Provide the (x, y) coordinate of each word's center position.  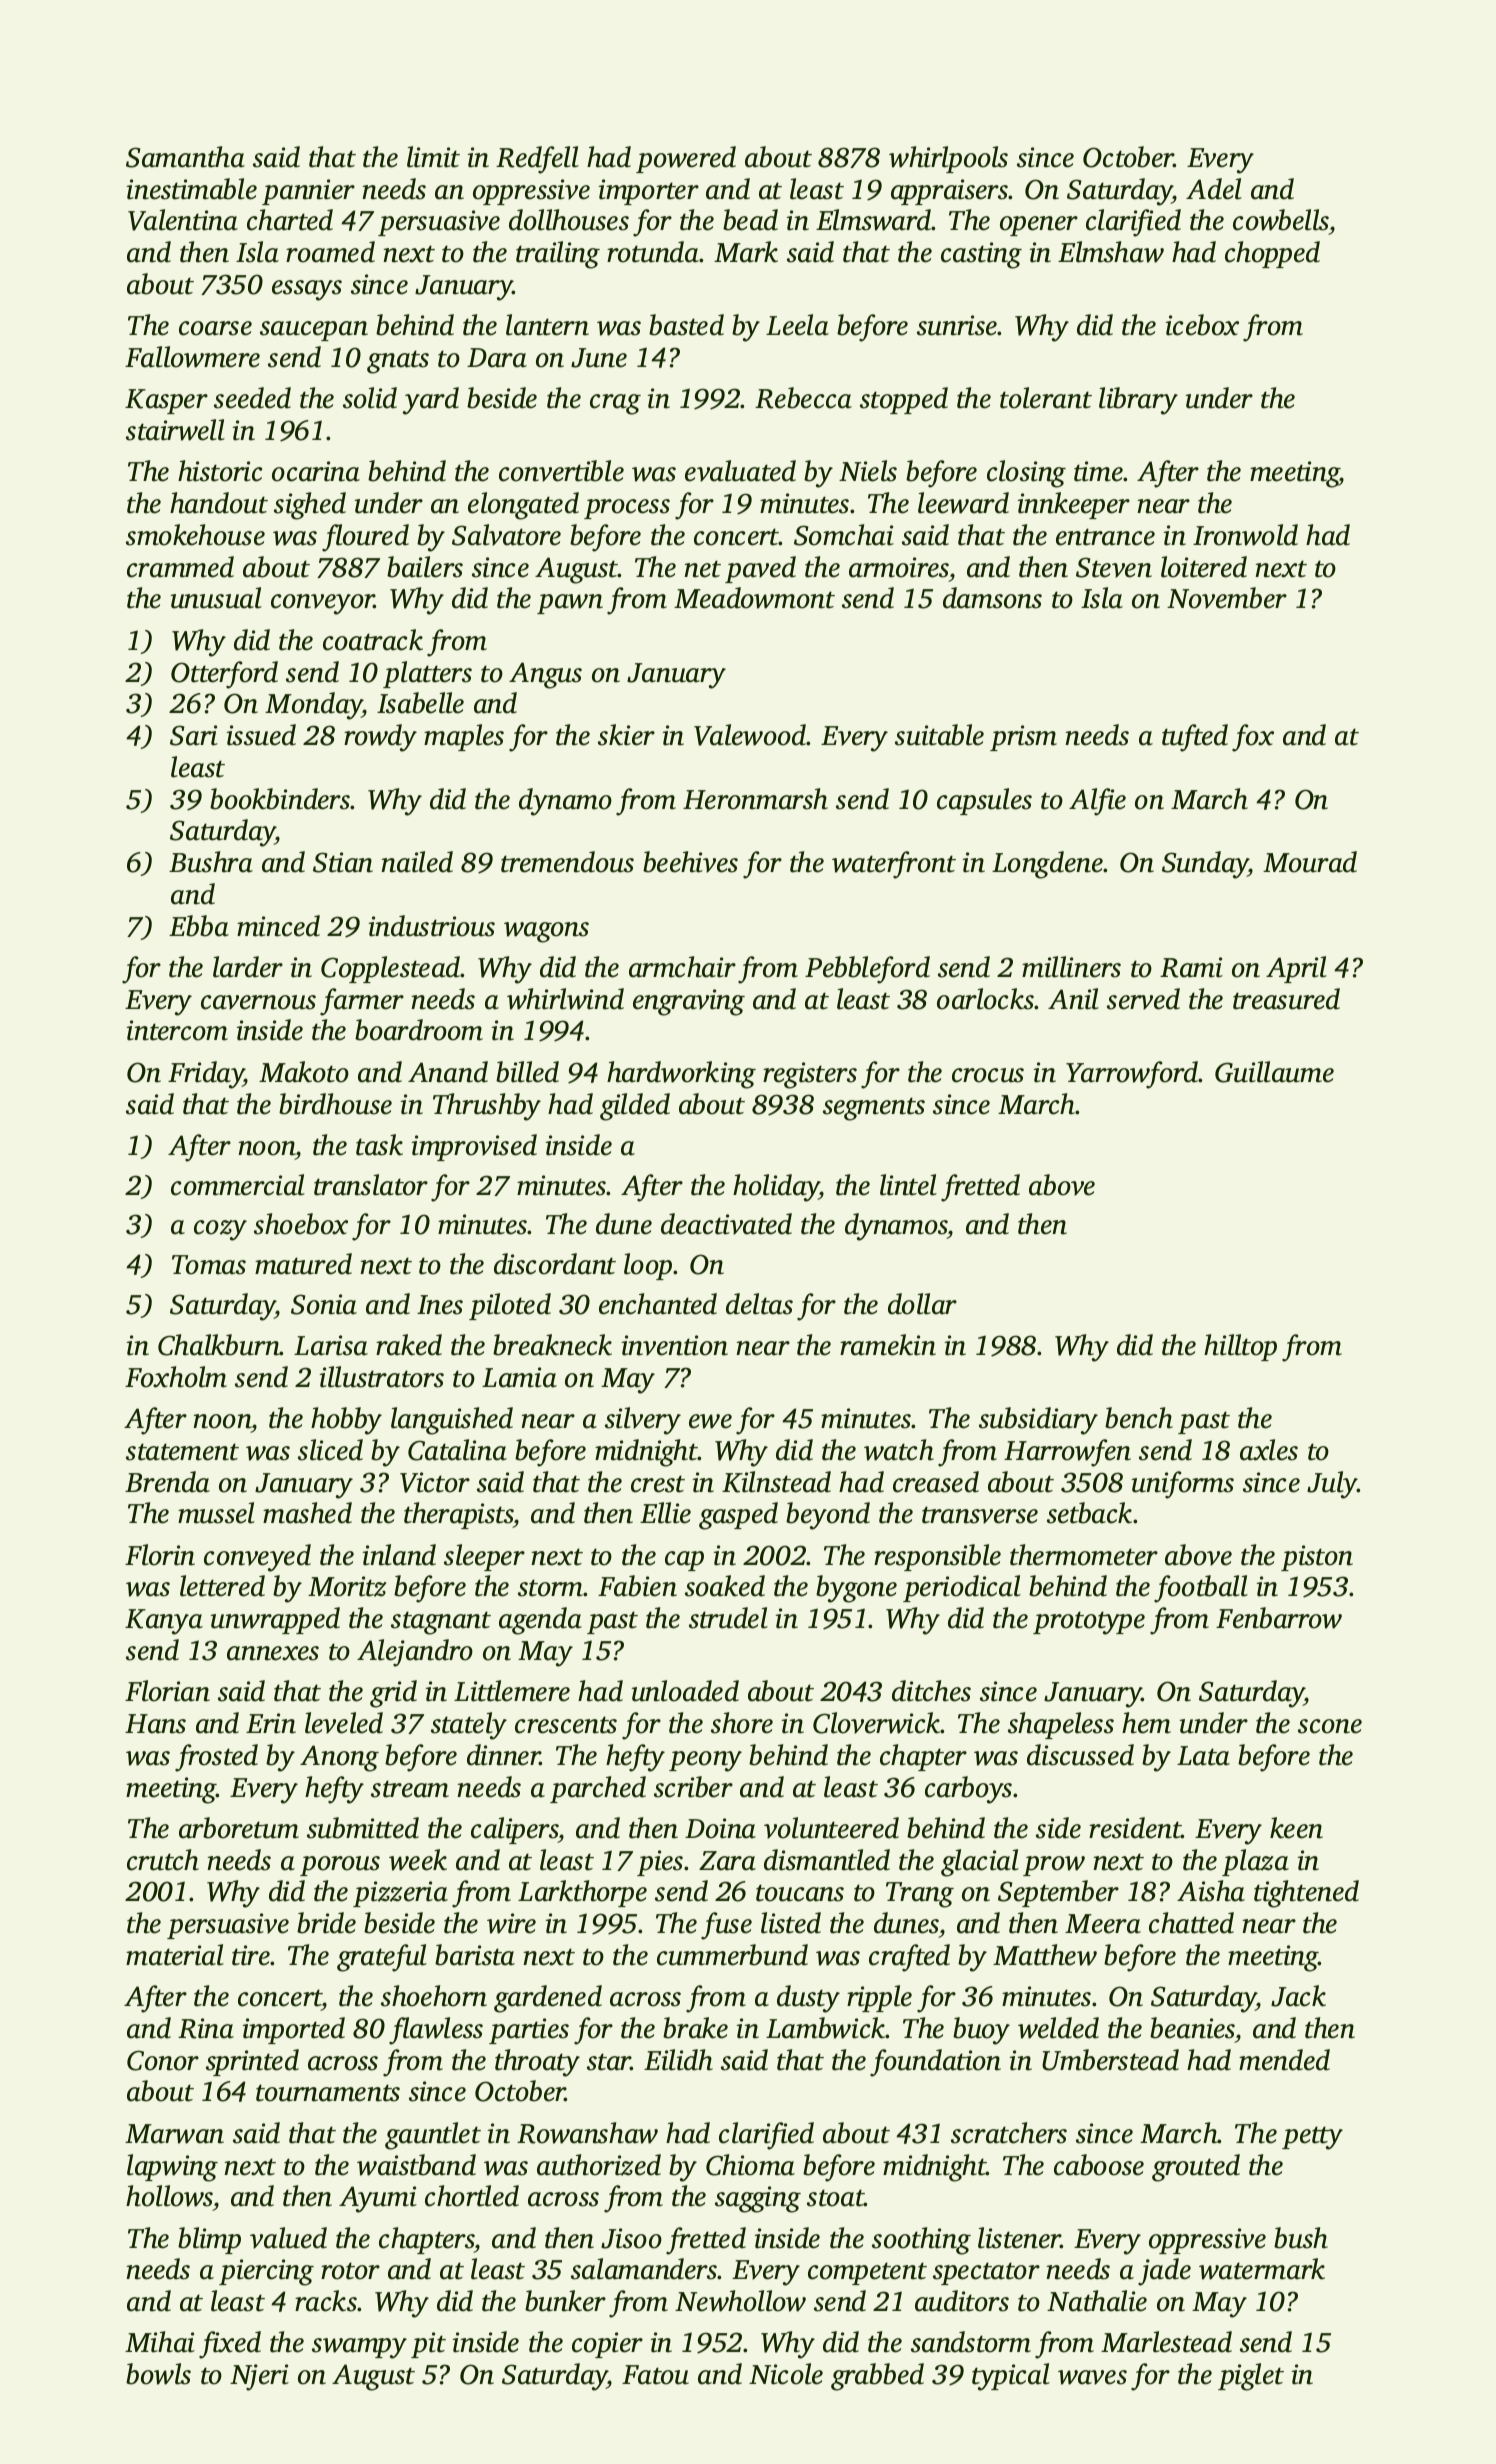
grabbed (877, 2377)
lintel (908, 1185)
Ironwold (1245, 535)
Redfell (537, 160)
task (379, 1145)
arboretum (239, 1828)
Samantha (185, 157)
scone (1330, 1726)
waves (1092, 2377)
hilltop (1240, 1347)
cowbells (1281, 220)
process (627, 509)
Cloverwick (877, 1723)
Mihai (160, 2342)
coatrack (373, 640)
